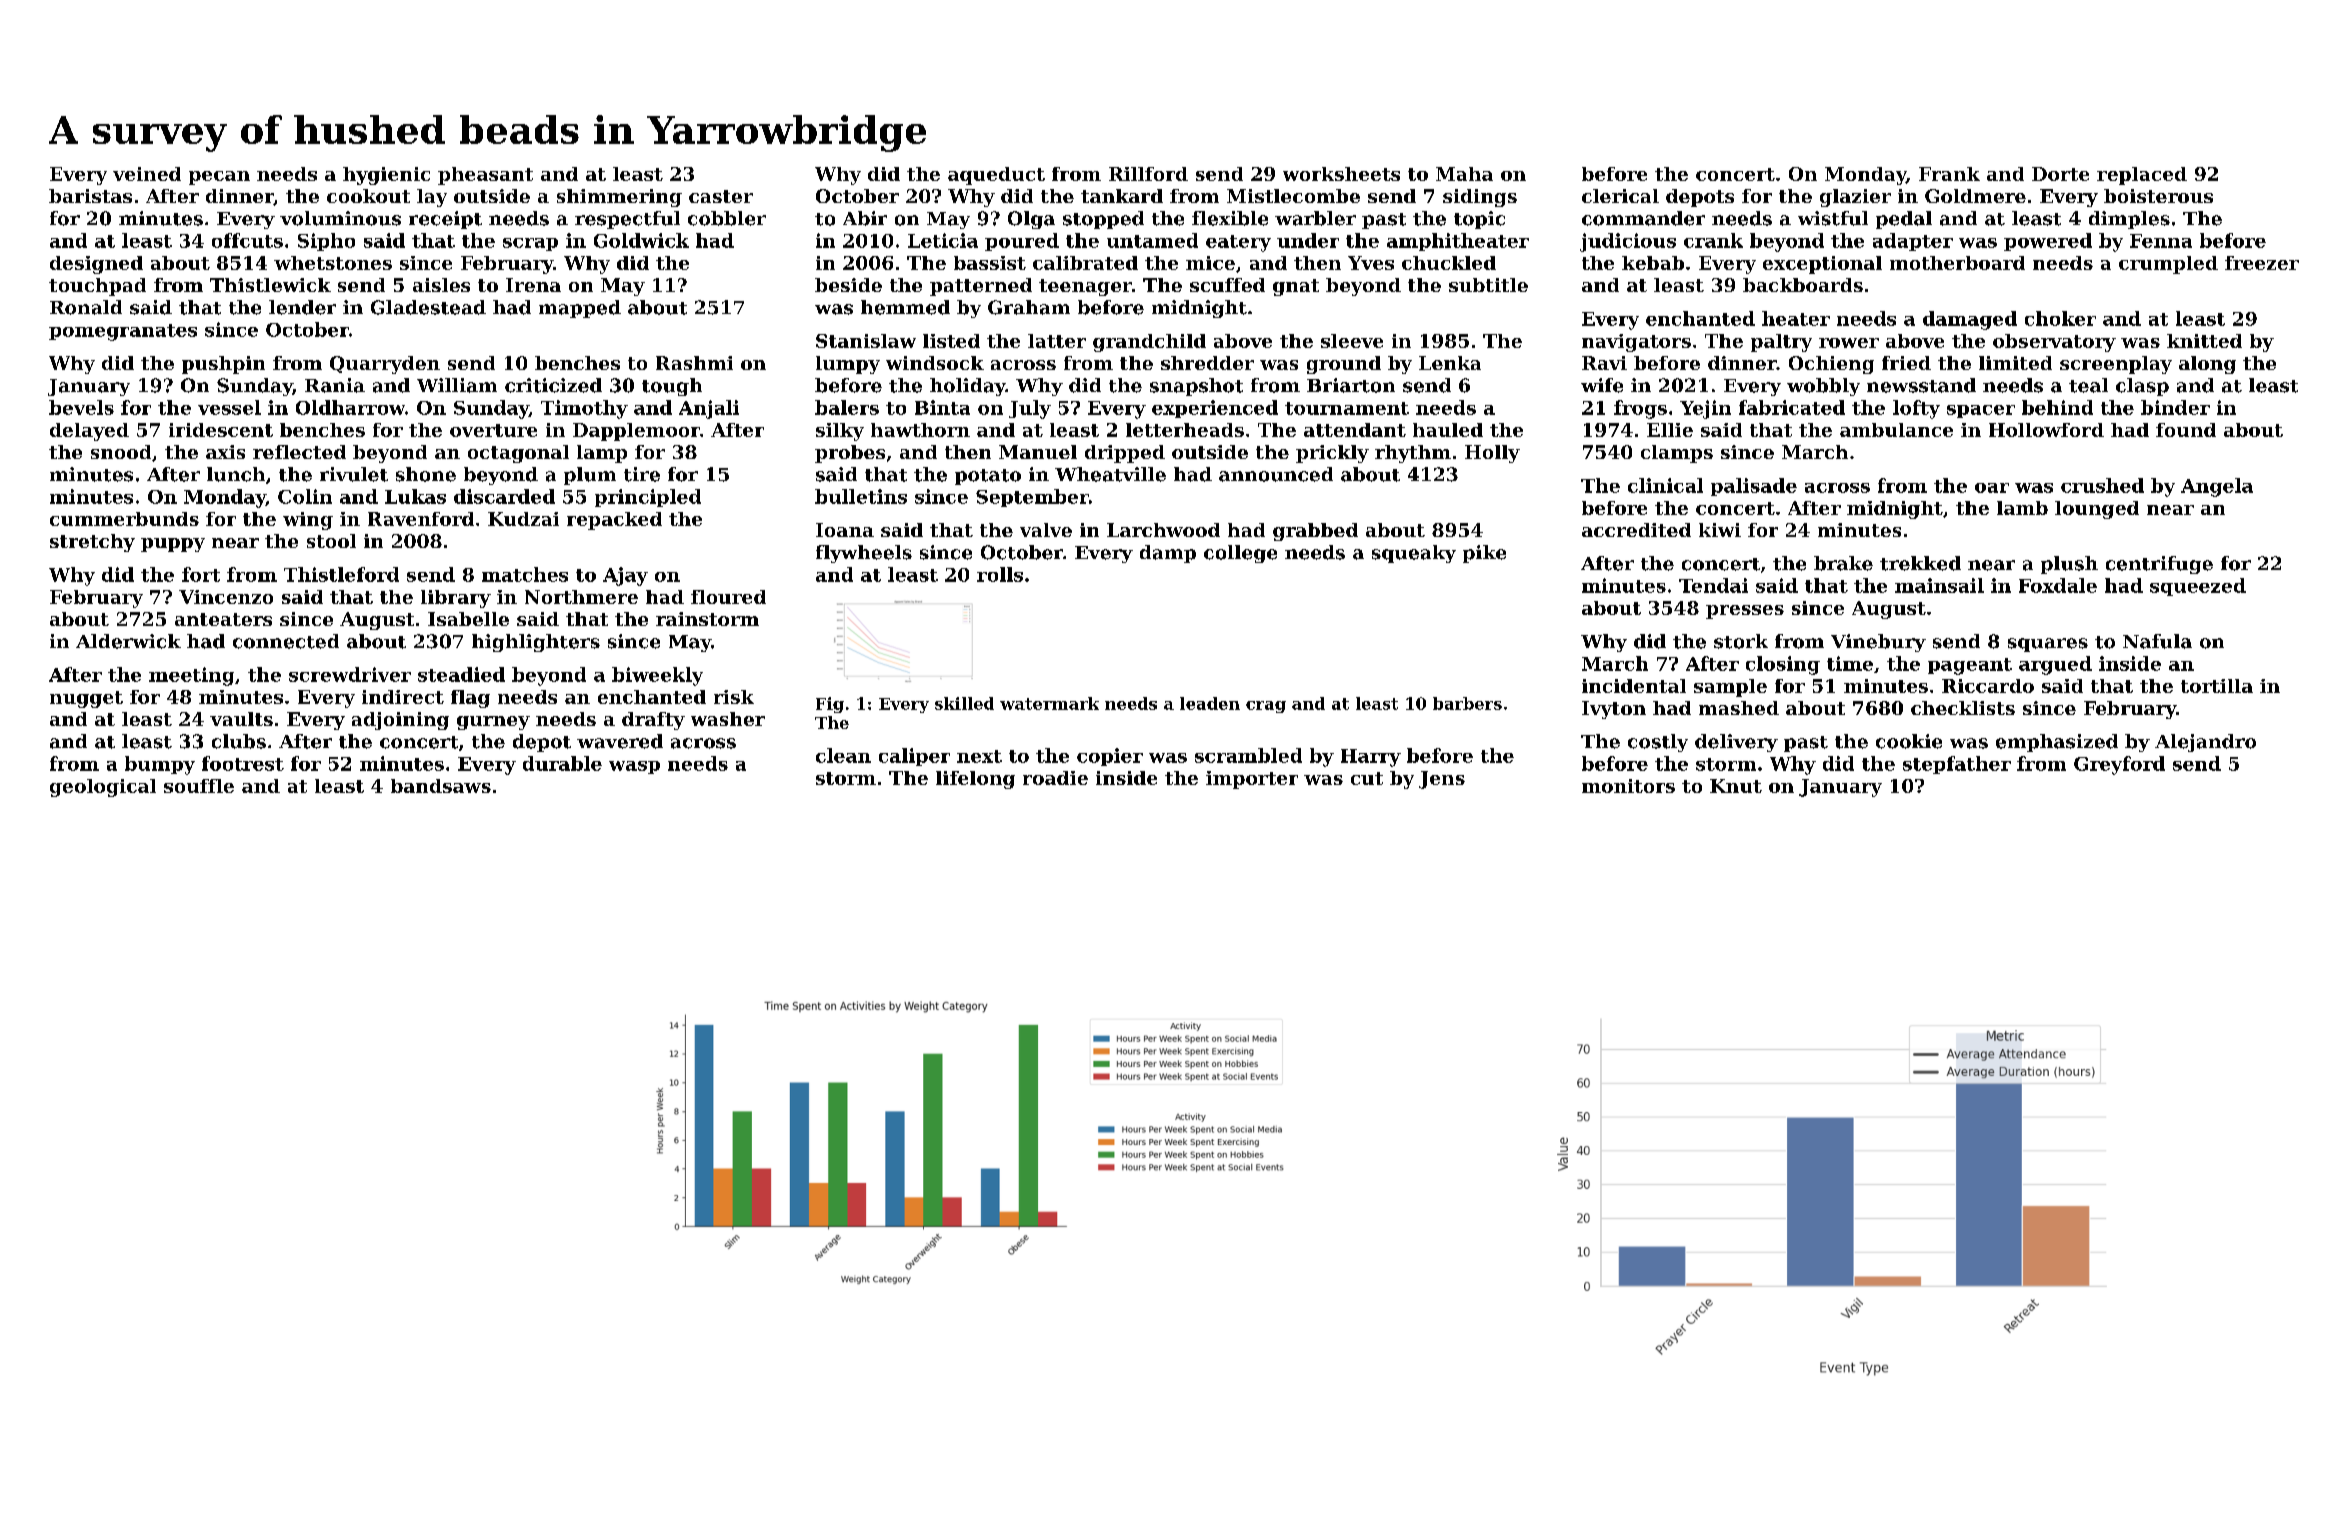 This page has width=2348, height=1519. Describe the element at coordinates (996, 176) in the page. I see `aqueduct` at that location.
